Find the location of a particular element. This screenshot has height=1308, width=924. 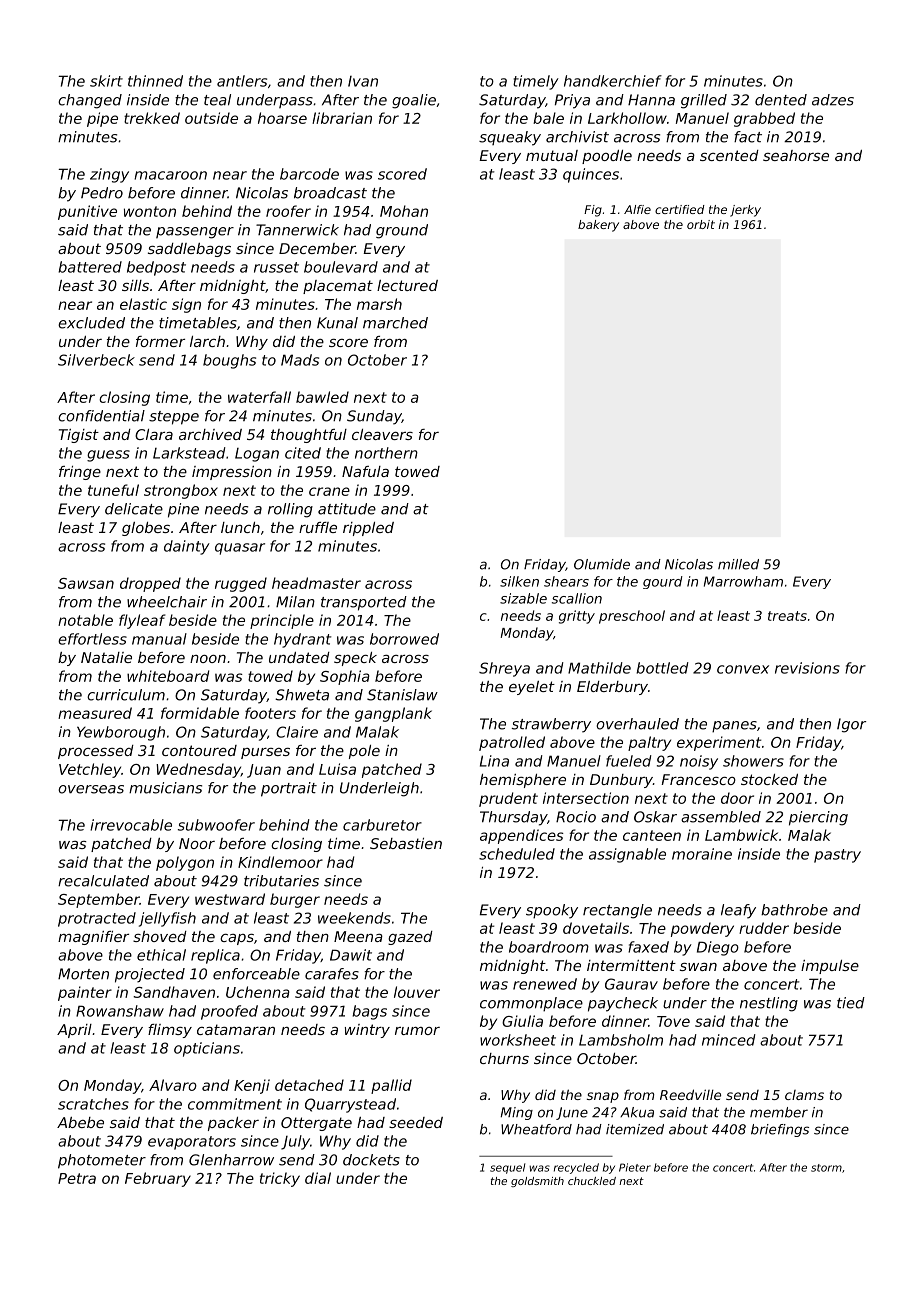

recalculated is located at coordinates (103, 881).
